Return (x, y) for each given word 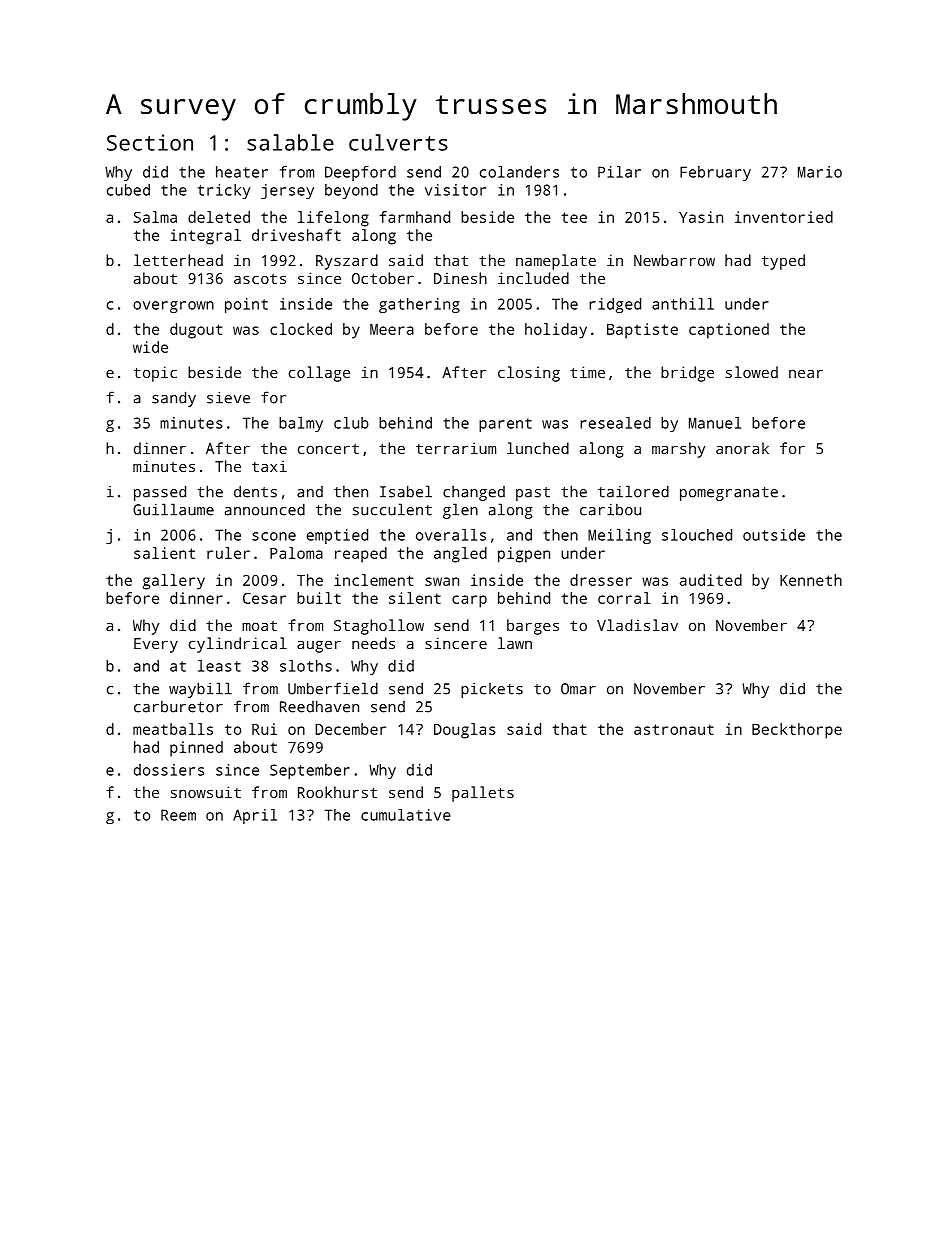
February (715, 173)
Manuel (715, 423)
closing (529, 374)
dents (255, 491)
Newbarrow (674, 260)
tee (574, 217)
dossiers (169, 770)
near (806, 373)
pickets (492, 690)
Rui (264, 729)
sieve (228, 398)
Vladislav (637, 625)
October (383, 278)
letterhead (178, 260)
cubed (128, 190)
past (533, 494)
